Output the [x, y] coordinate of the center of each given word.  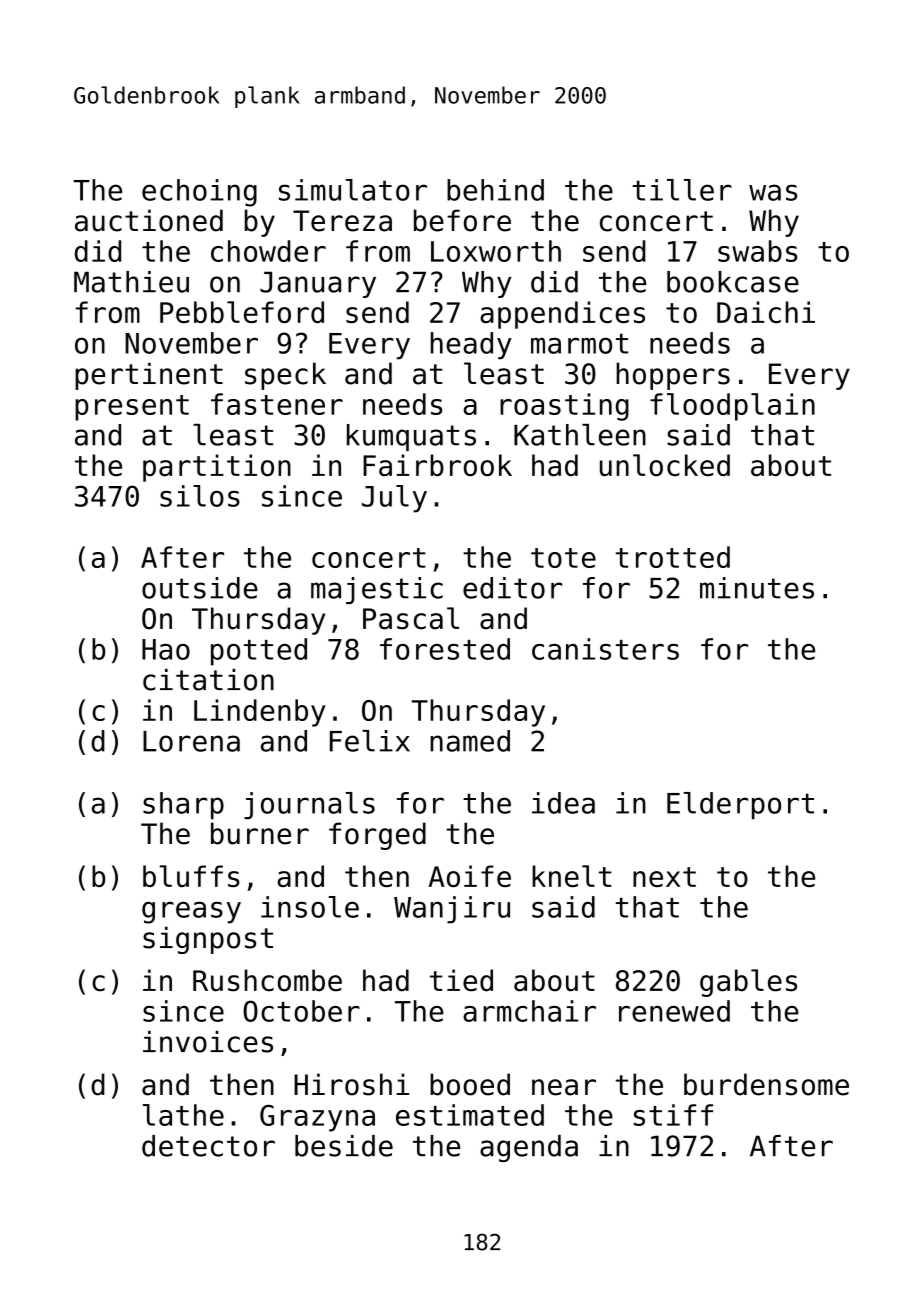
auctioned [149, 220]
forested [445, 649]
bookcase [733, 282]
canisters [605, 649]
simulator [353, 190]
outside [200, 588]
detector [208, 1146]
